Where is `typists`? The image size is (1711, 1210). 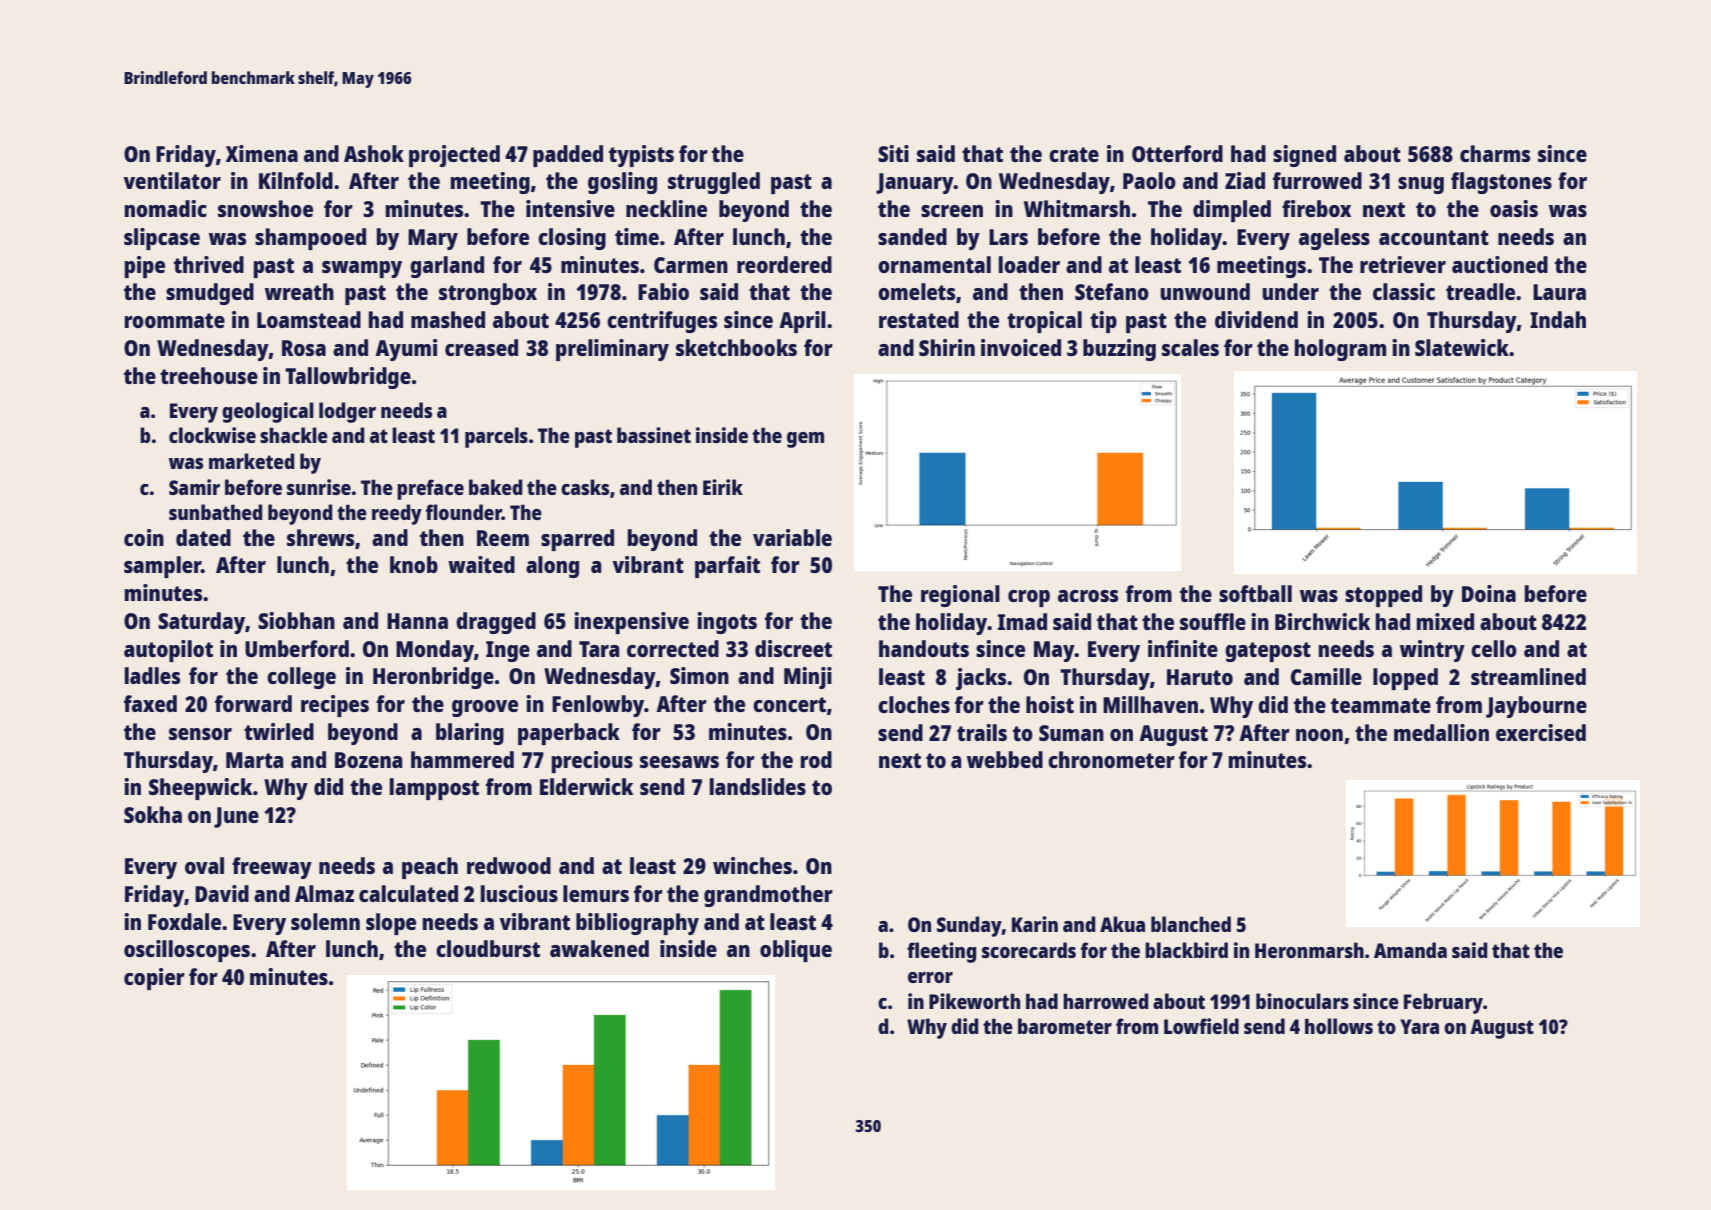 typists is located at coordinates (641, 156).
